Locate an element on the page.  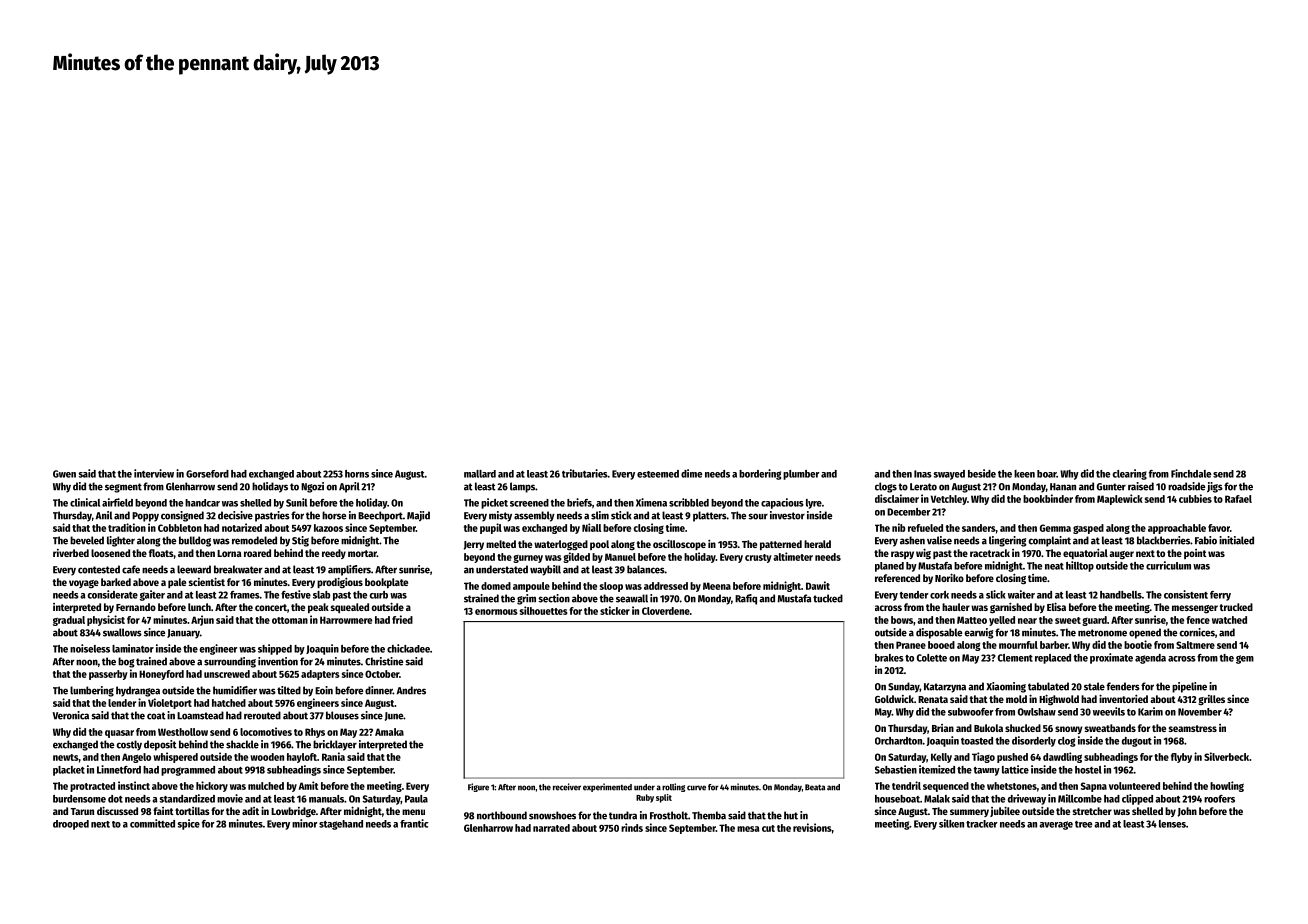
seamstress is located at coordinates (1193, 728).
